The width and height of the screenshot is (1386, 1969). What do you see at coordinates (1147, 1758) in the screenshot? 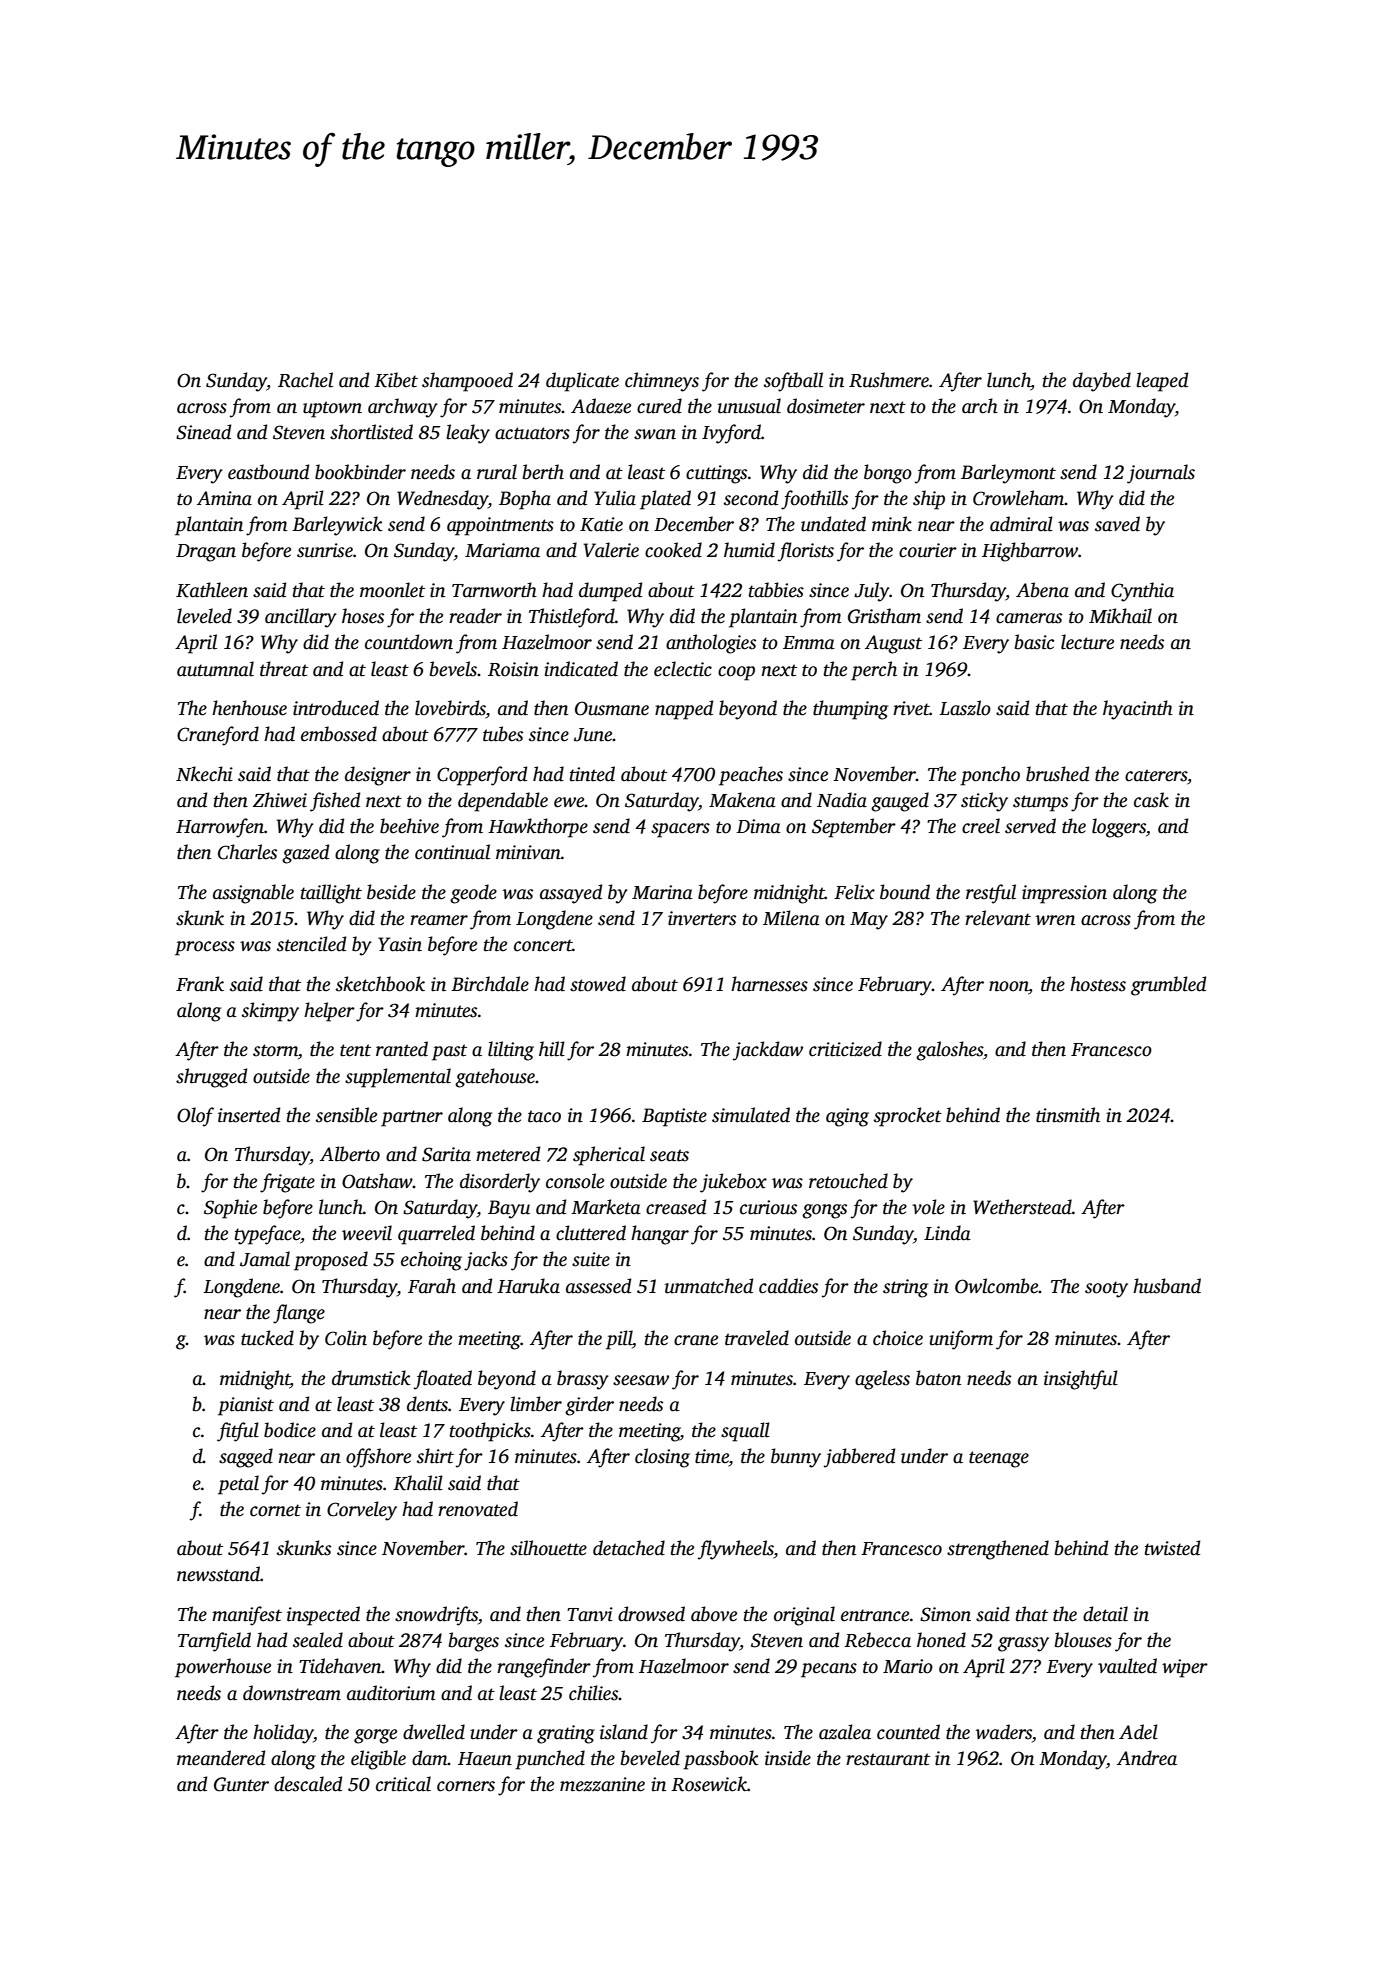
I see `Andrea` at bounding box center [1147, 1758].
